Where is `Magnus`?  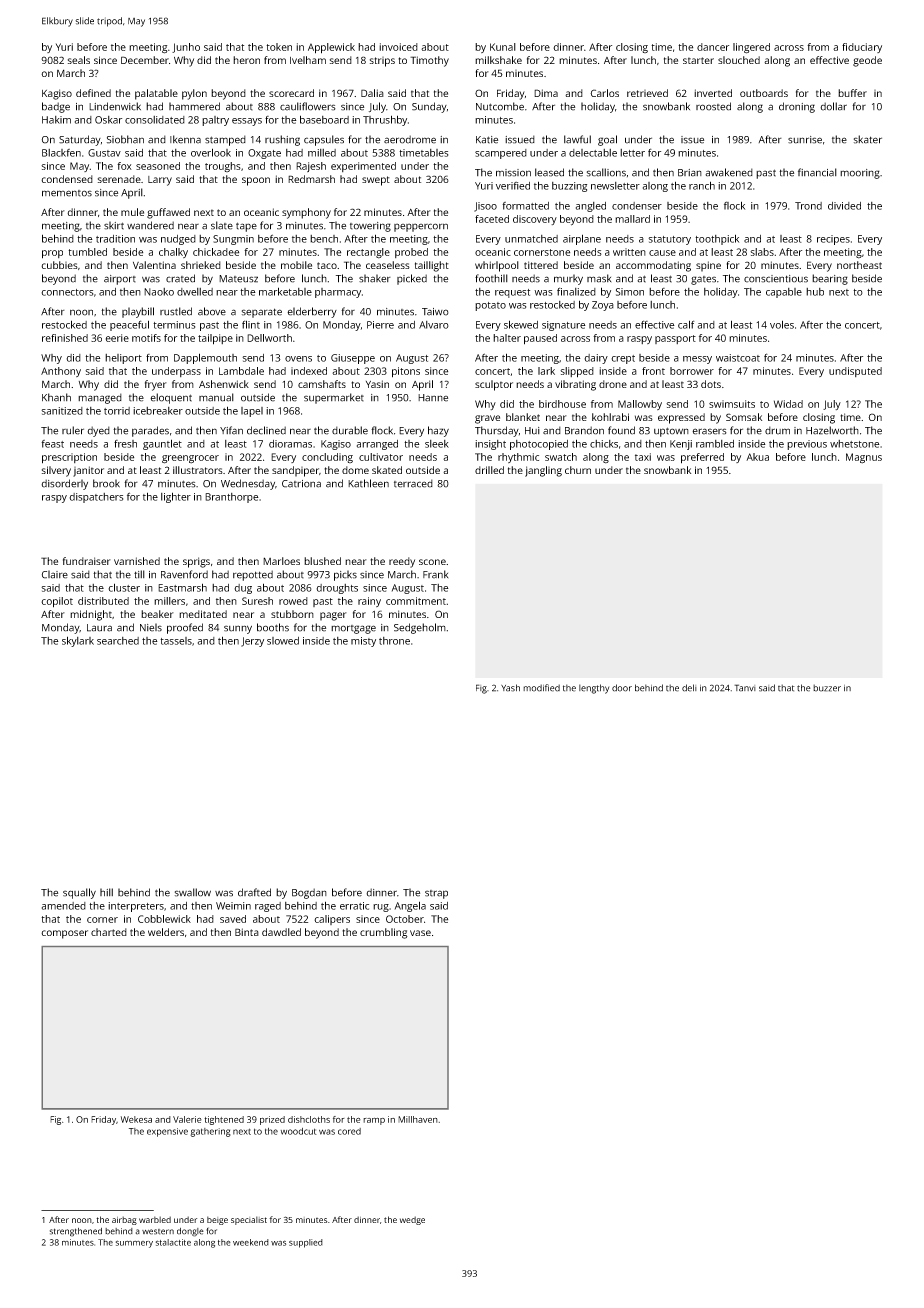 Magnus is located at coordinates (864, 458).
